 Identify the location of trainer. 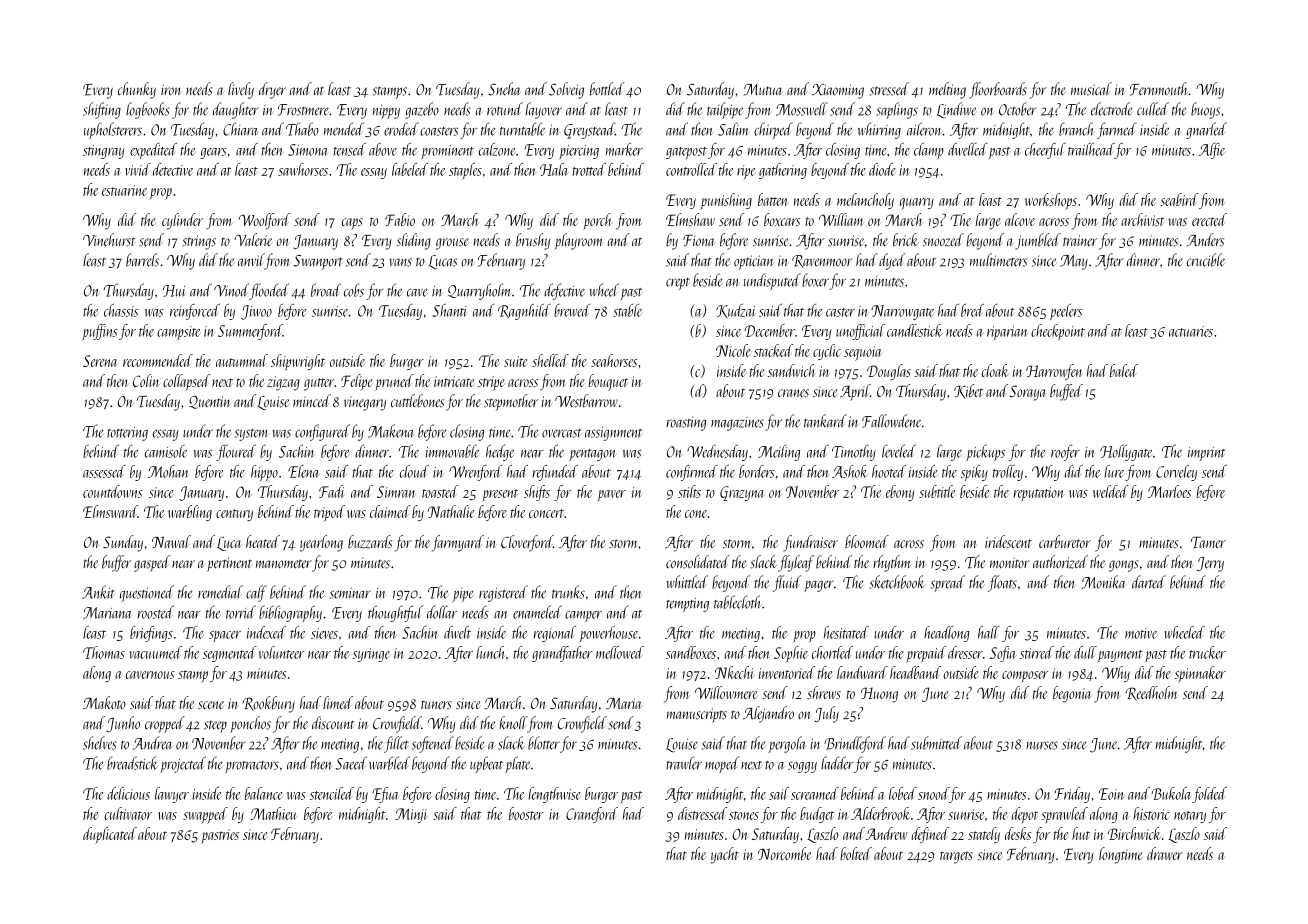
(1080, 240).
